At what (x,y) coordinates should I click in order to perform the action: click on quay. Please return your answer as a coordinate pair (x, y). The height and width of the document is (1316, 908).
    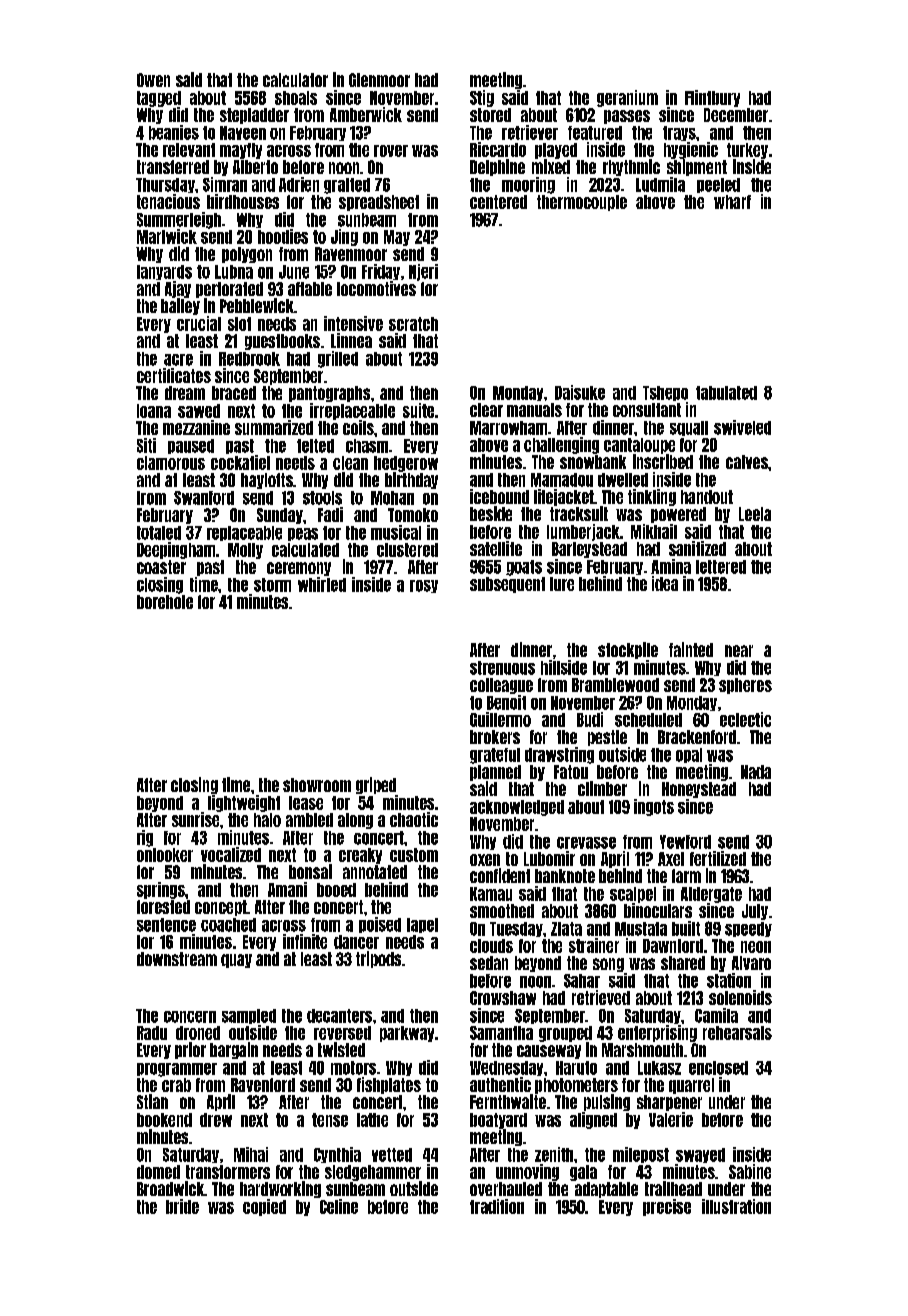
    Looking at the image, I should click on (236, 961).
